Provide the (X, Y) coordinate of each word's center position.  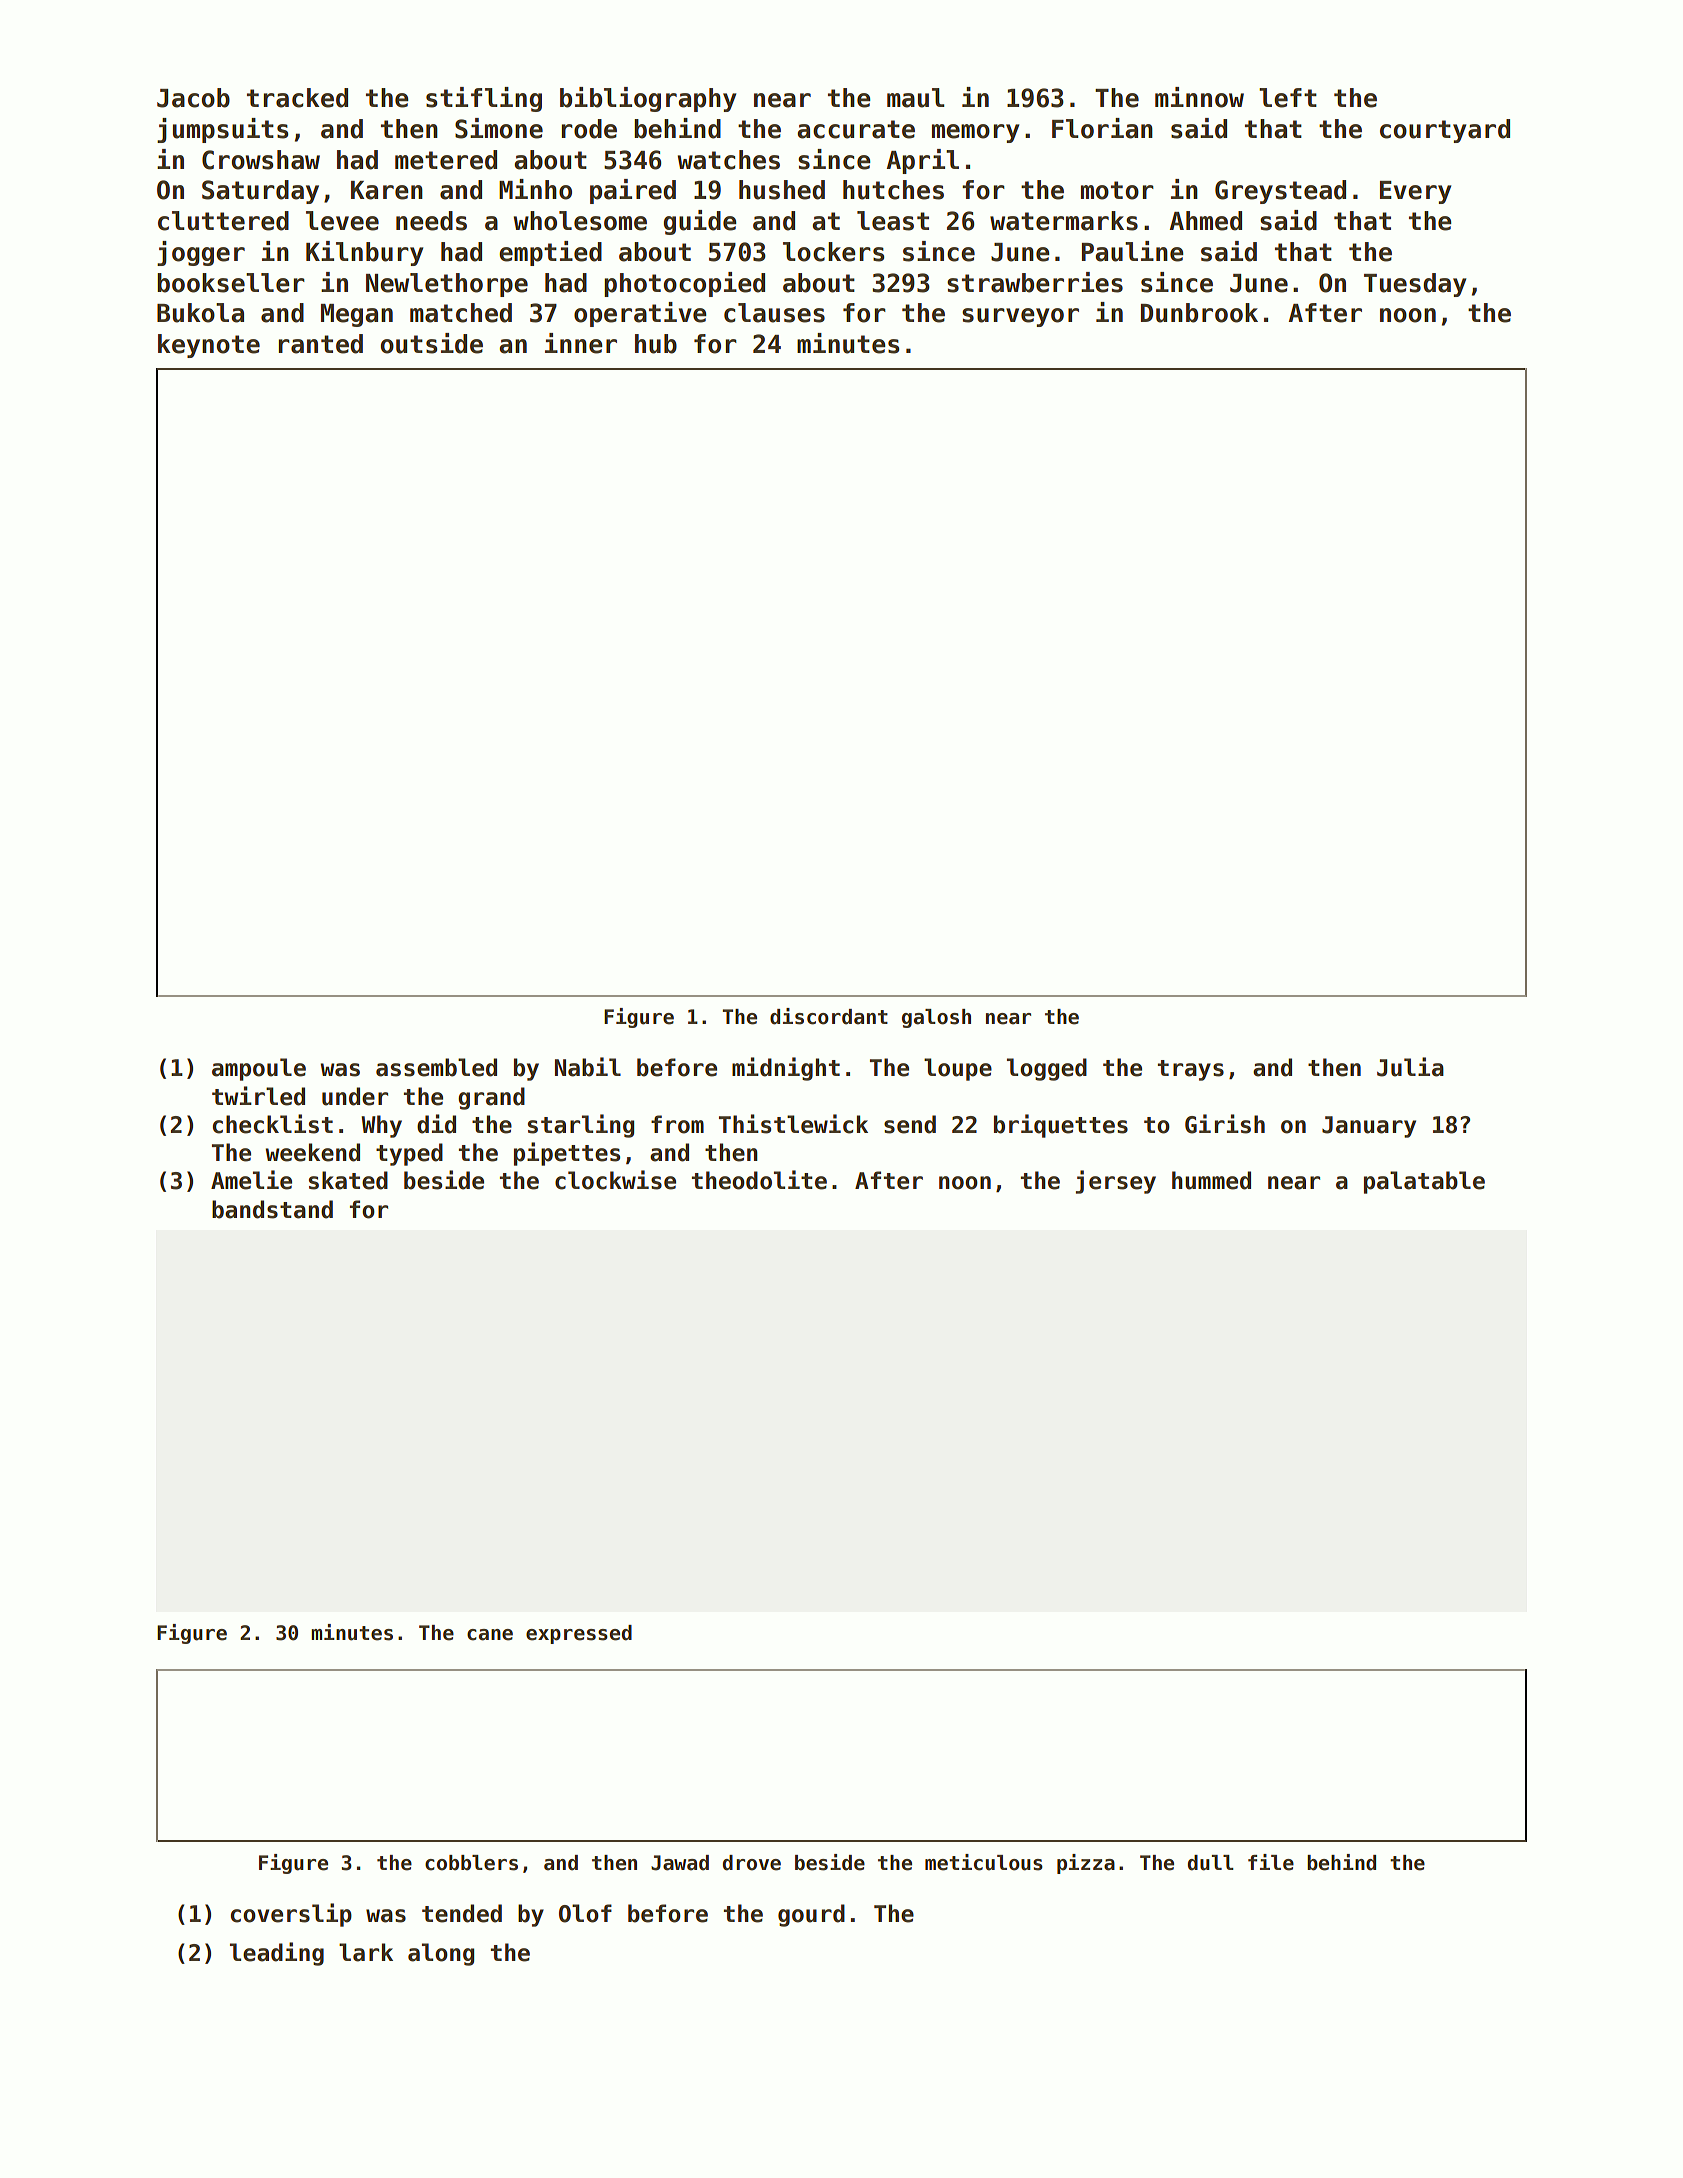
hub (656, 344)
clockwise (615, 1180)
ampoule (259, 1069)
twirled (258, 1096)
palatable (1424, 1182)
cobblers (471, 1863)
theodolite (759, 1180)
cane (490, 1635)
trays (1191, 1070)
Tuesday (1415, 285)
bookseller (231, 283)
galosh (936, 1018)
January (1369, 1127)
